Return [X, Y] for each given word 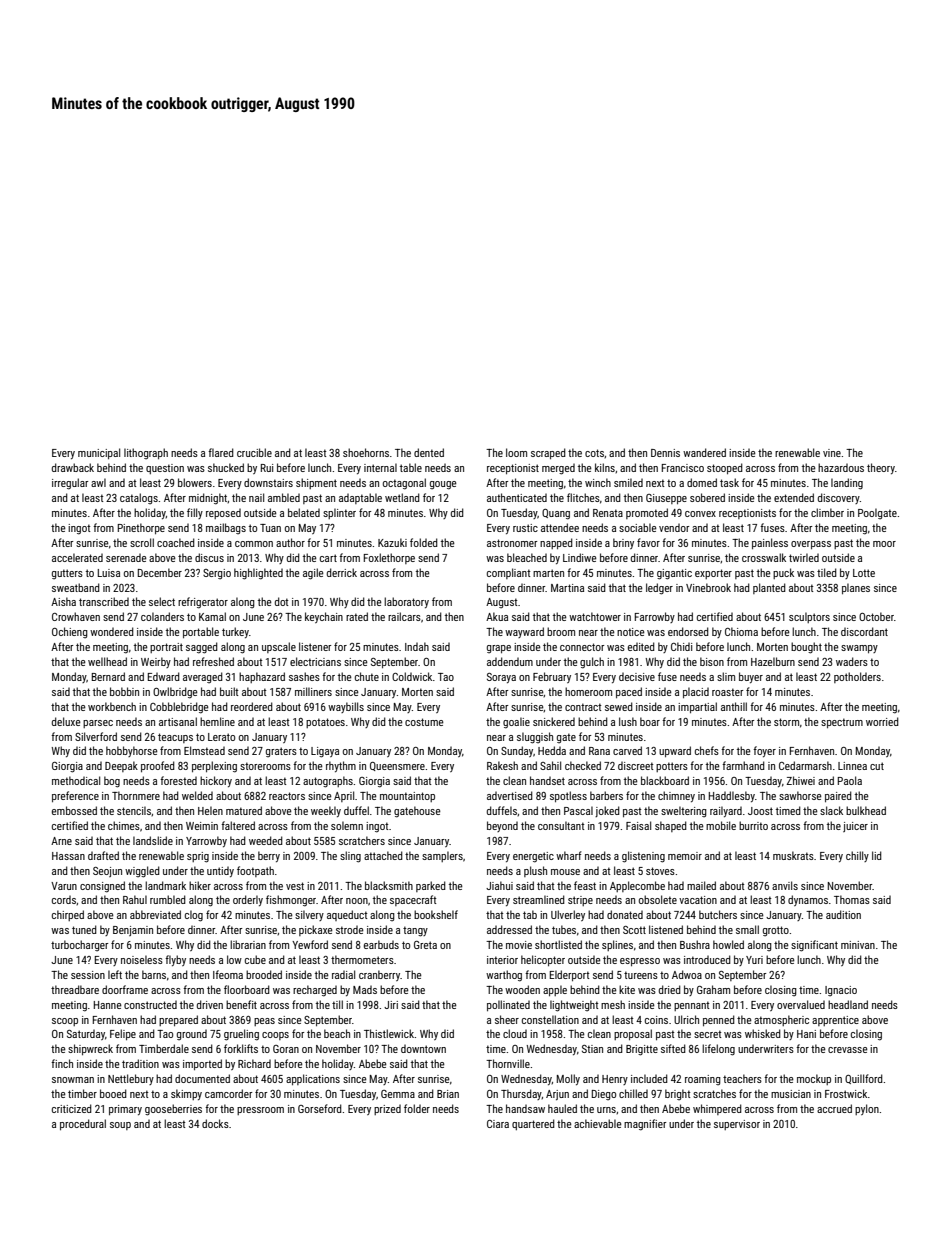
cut [877, 766]
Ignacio [841, 991]
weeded [266, 840]
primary [125, 1110]
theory [881, 468]
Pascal [578, 810]
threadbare [75, 989]
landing [847, 484]
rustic [525, 528]
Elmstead [204, 750]
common [254, 544]
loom [516, 452]
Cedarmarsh [805, 765]
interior [502, 960]
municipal [99, 453]
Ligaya [325, 752]
